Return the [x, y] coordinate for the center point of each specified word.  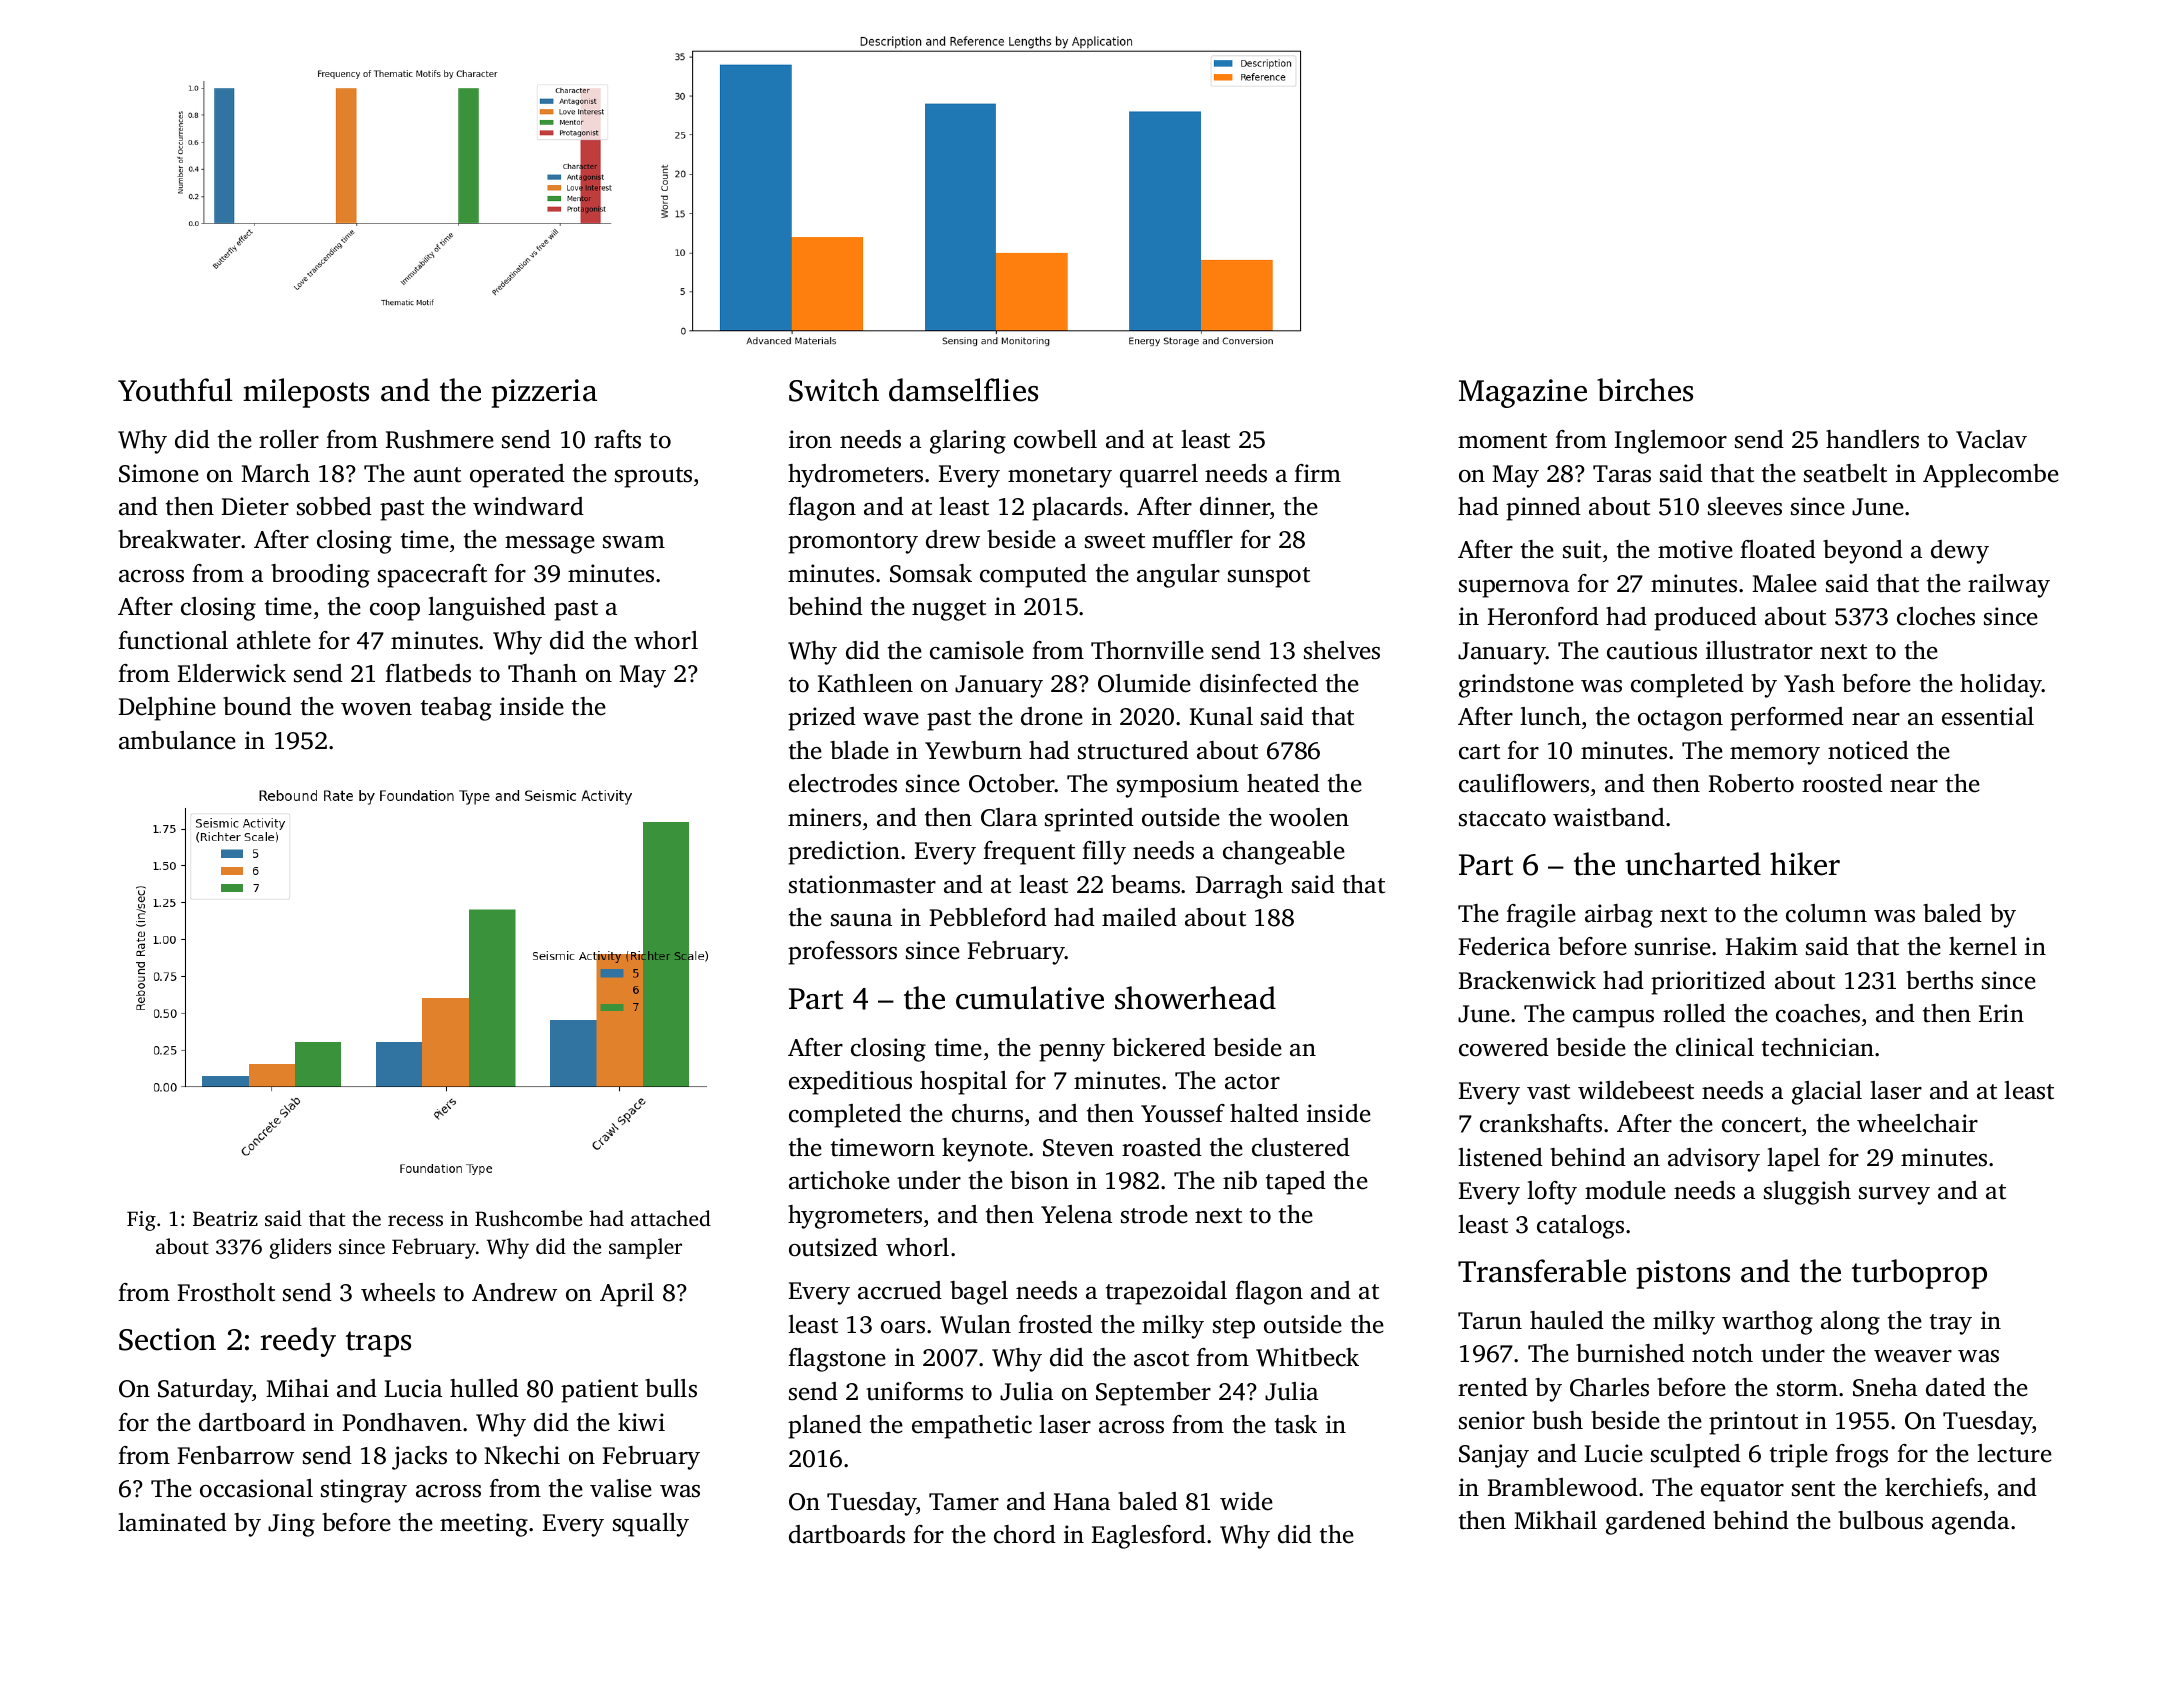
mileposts [306, 393]
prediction [844, 853]
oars [903, 1327]
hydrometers [855, 476]
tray [1951, 1324]
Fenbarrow [236, 1455]
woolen [1309, 817]
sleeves [1745, 506]
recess [415, 1220]
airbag [1619, 916]
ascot [1161, 1359]
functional [173, 640]
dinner [1235, 506]
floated [1778, 549]
